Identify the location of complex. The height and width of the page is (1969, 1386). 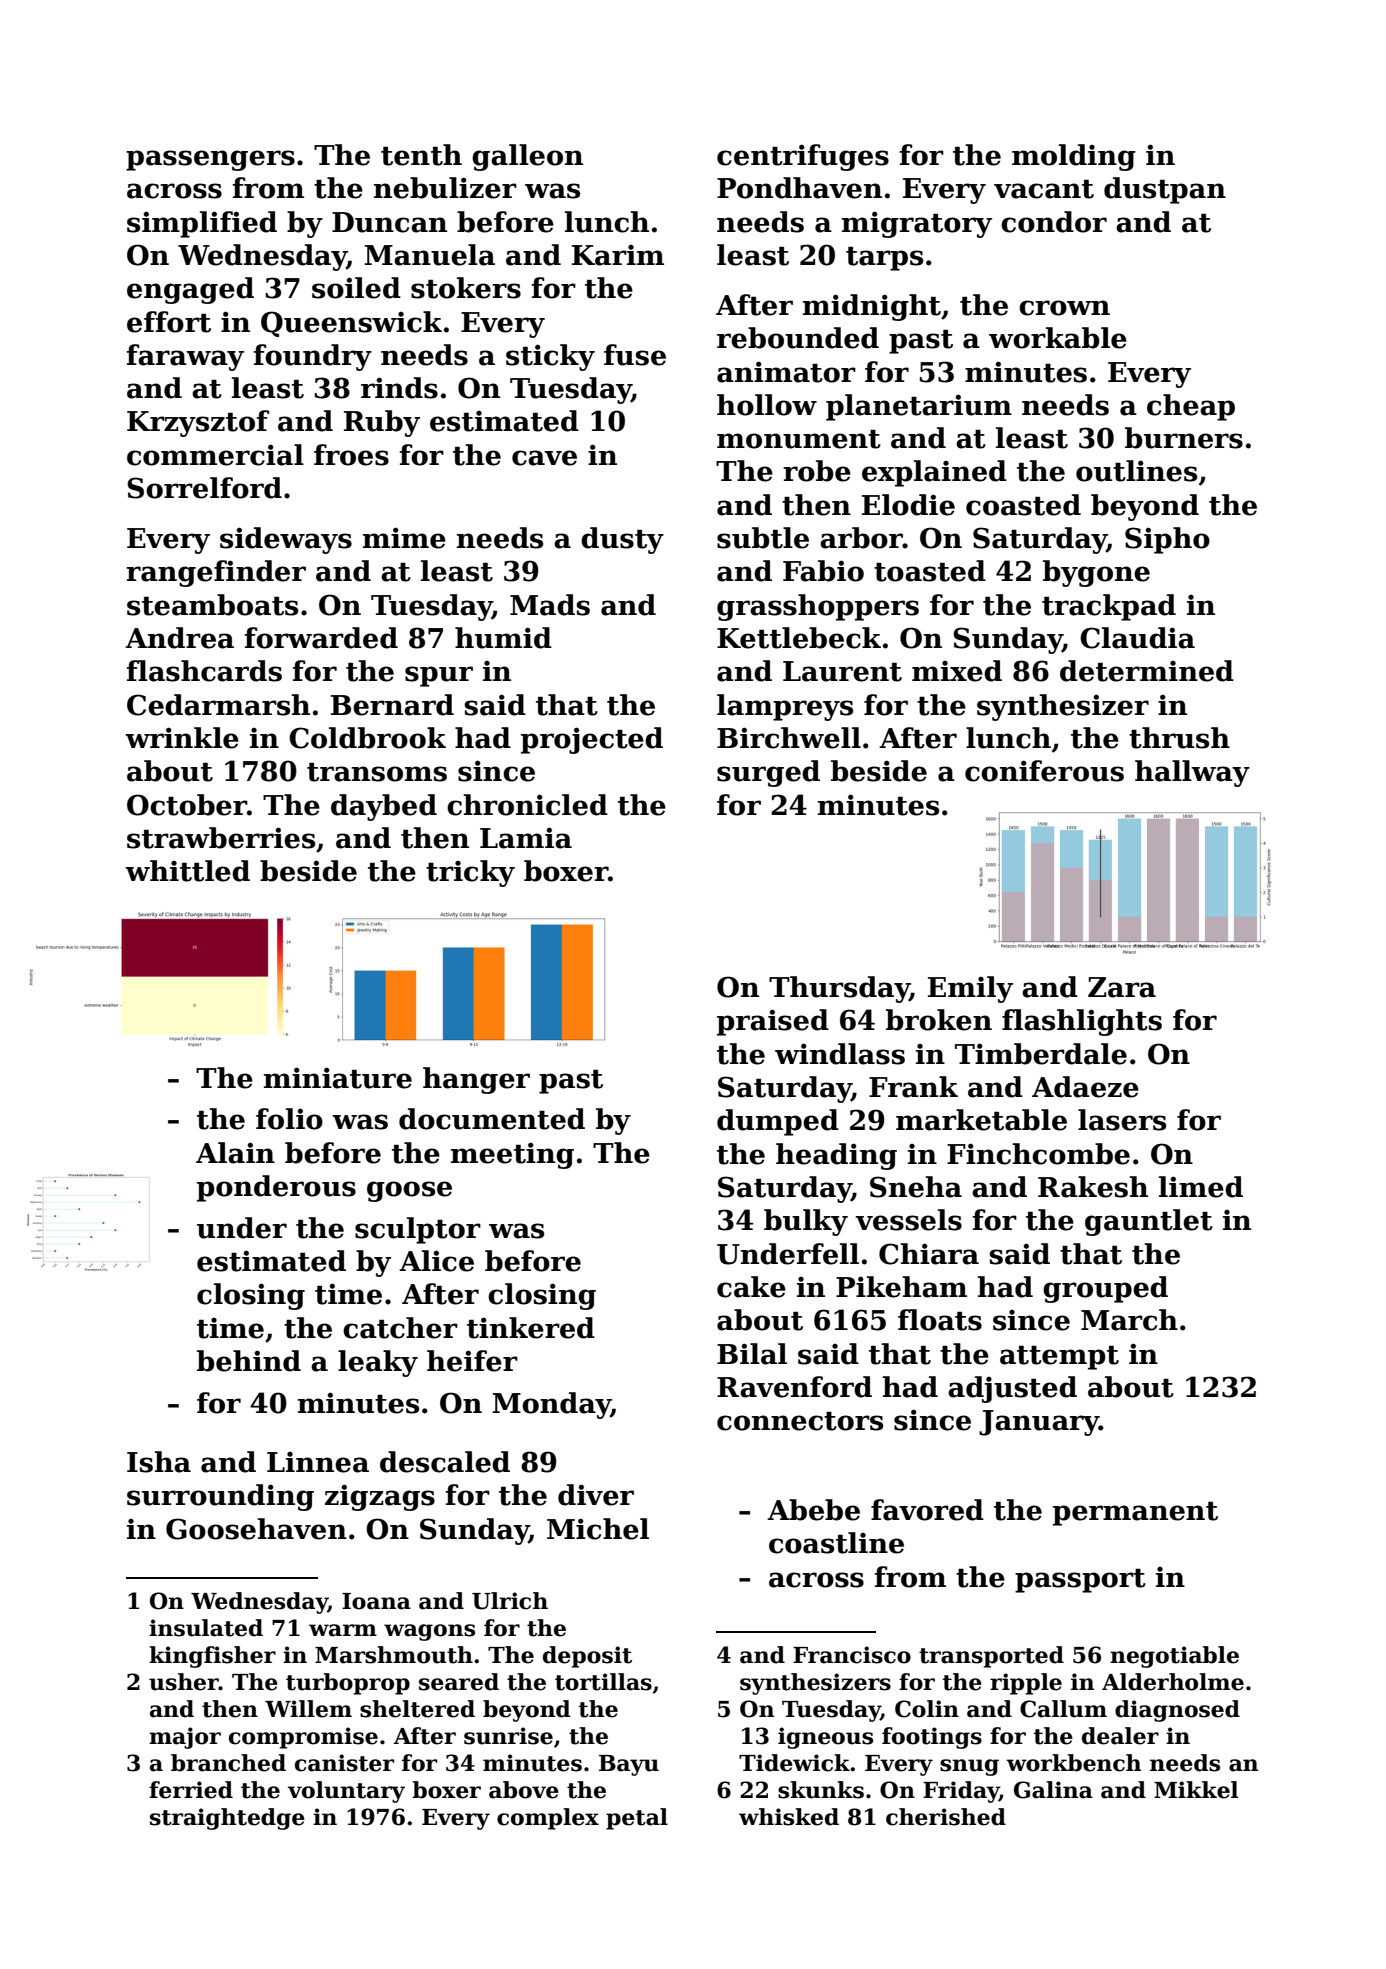
(548, 1819).
